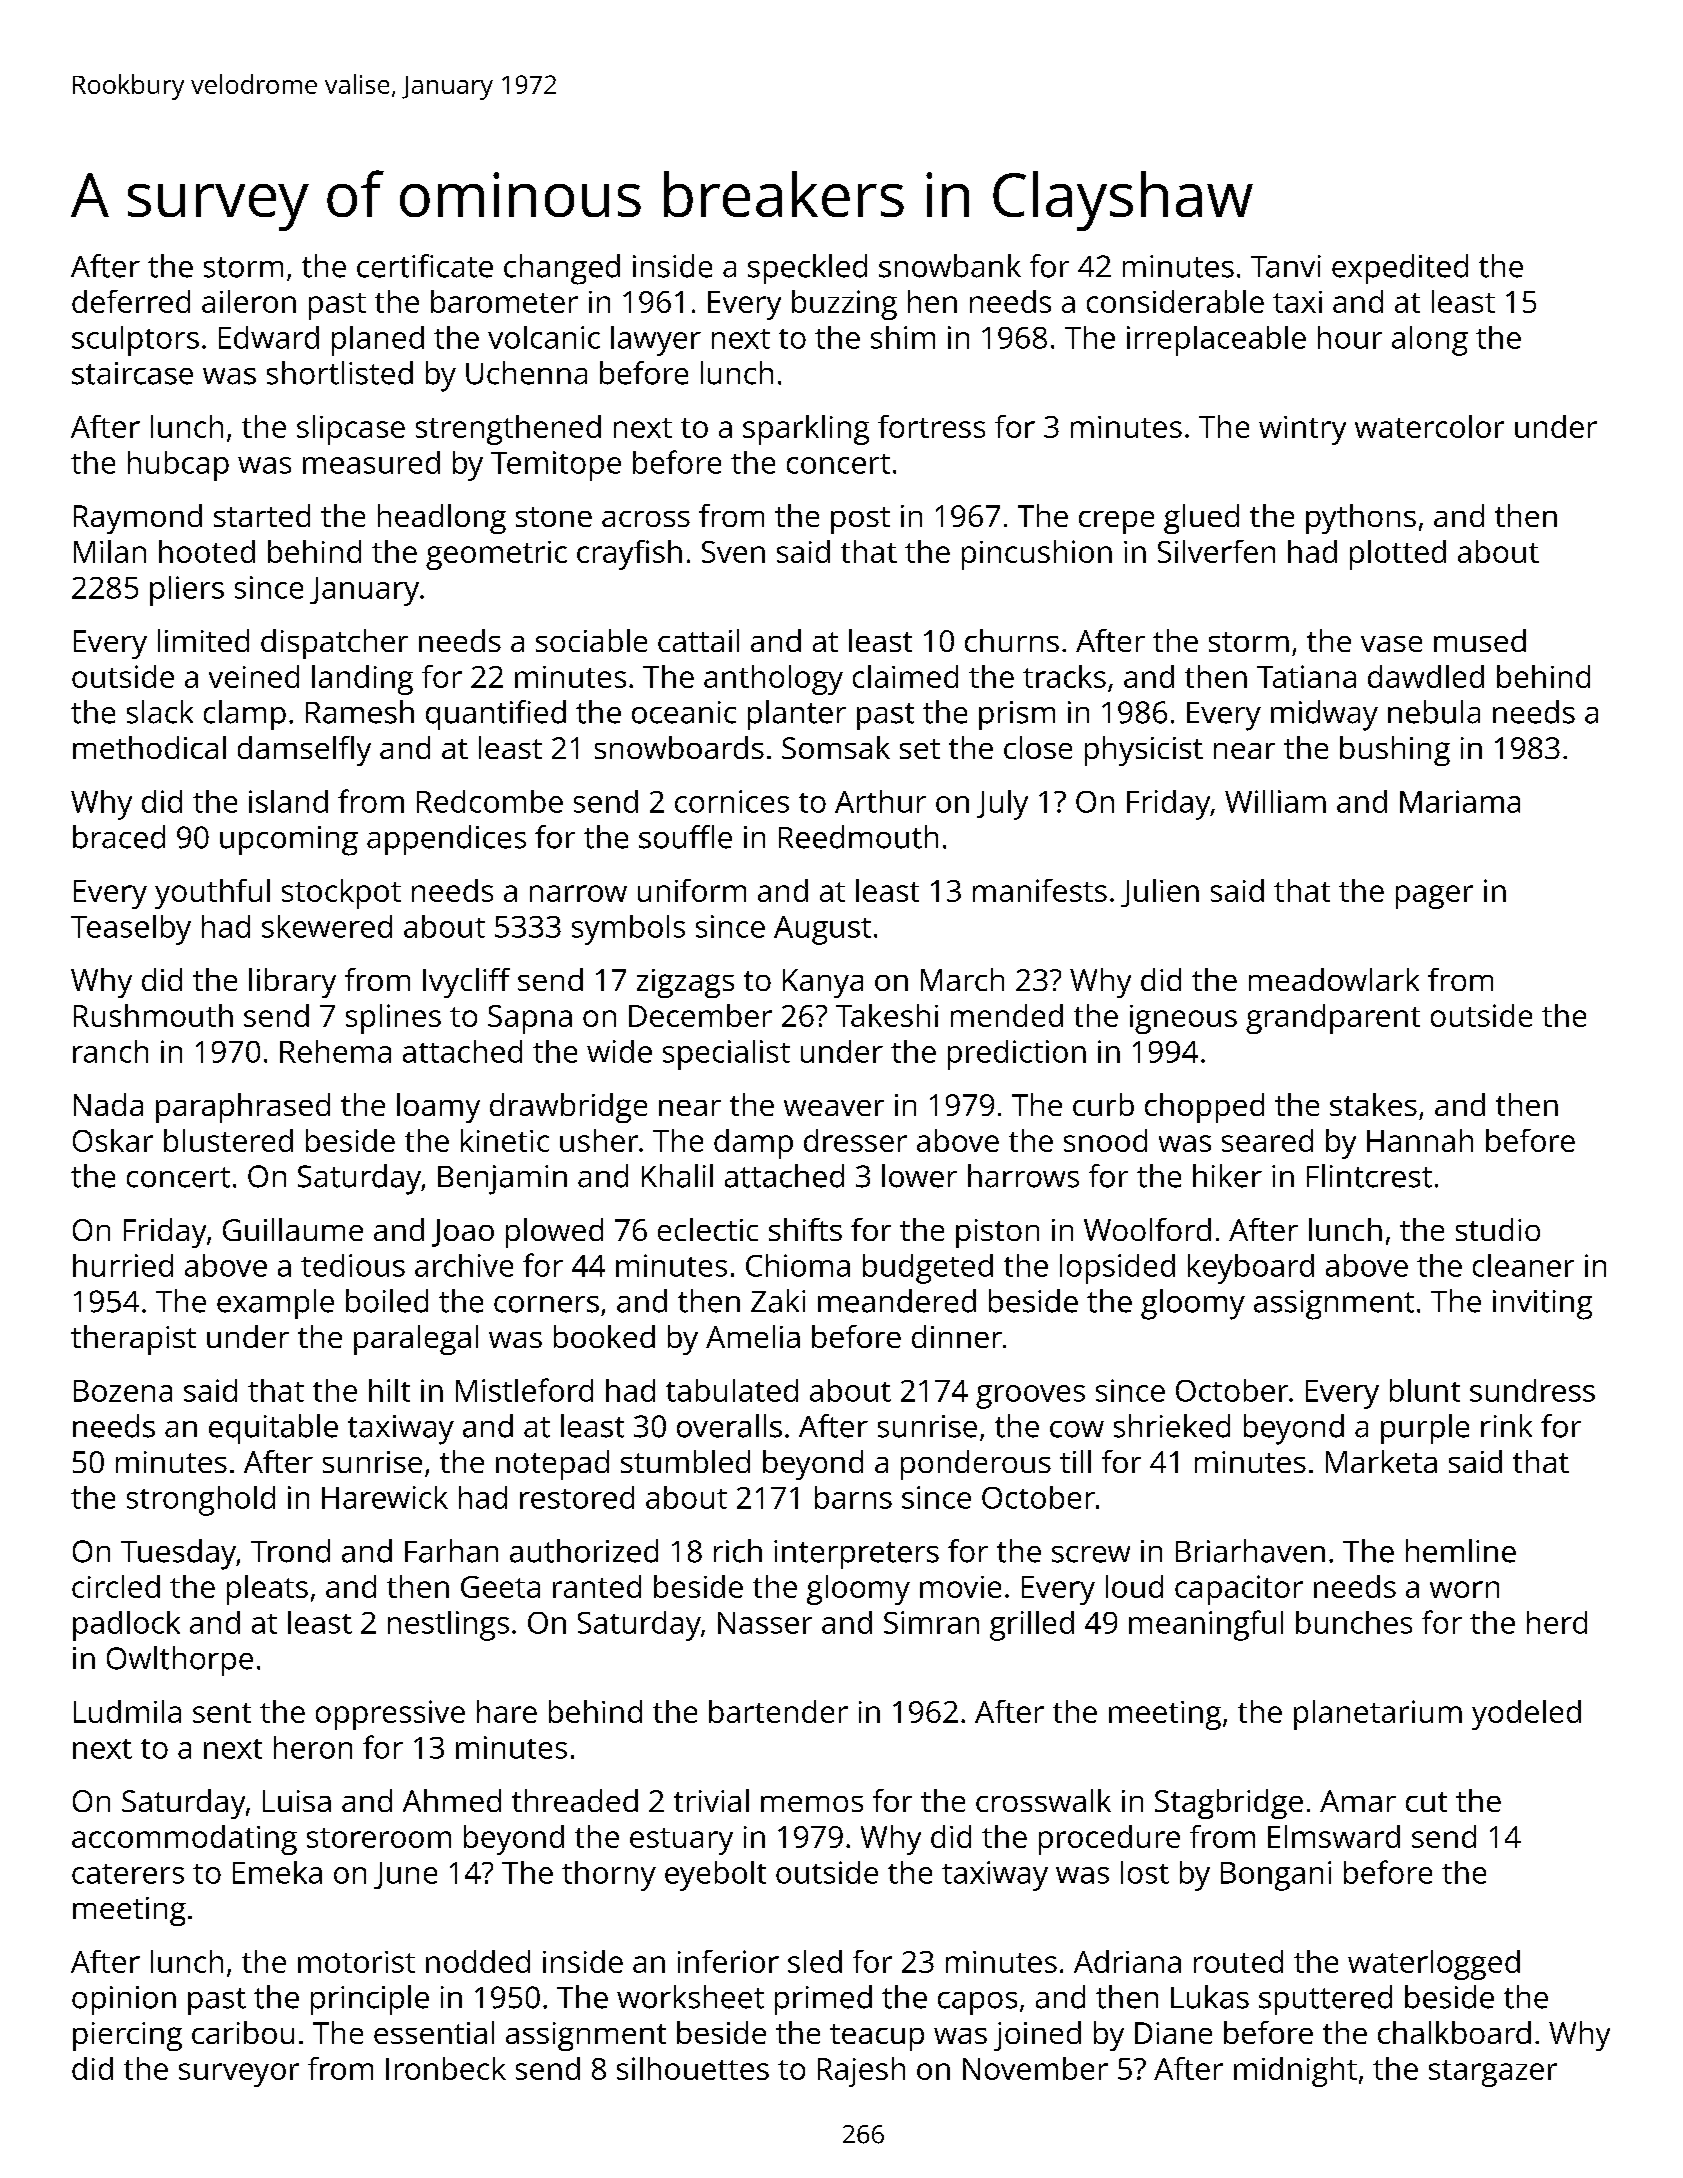 This screenshot has width=1683, height=2178. Describe the element at coordinates (1160, 893) in the screenshot. I see `Julien` at that location.
